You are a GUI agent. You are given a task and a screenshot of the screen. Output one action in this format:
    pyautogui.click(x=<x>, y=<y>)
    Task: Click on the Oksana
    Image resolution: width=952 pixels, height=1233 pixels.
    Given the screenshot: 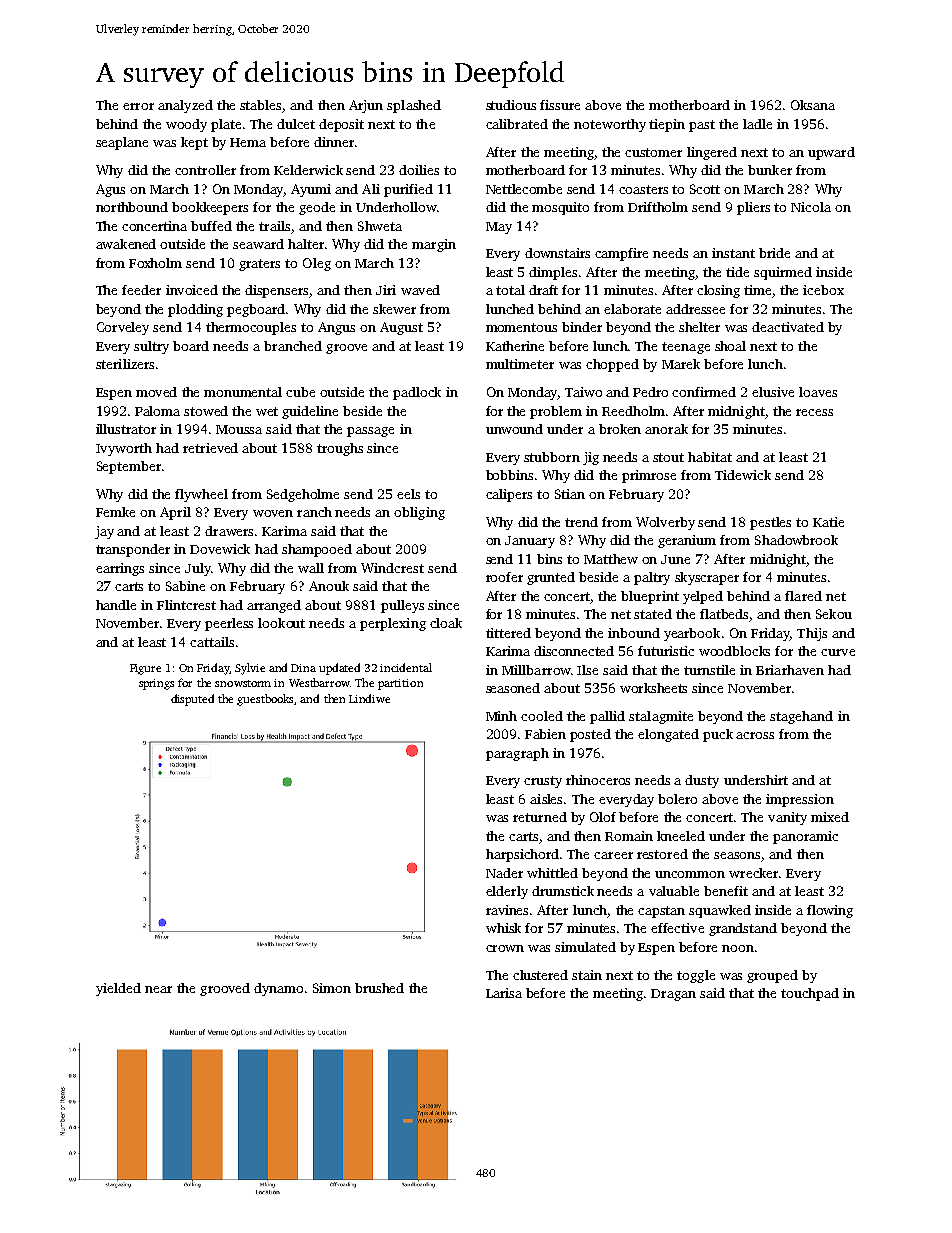 What is the action you would take?
    pyautogui.click(x=813, y=105)
